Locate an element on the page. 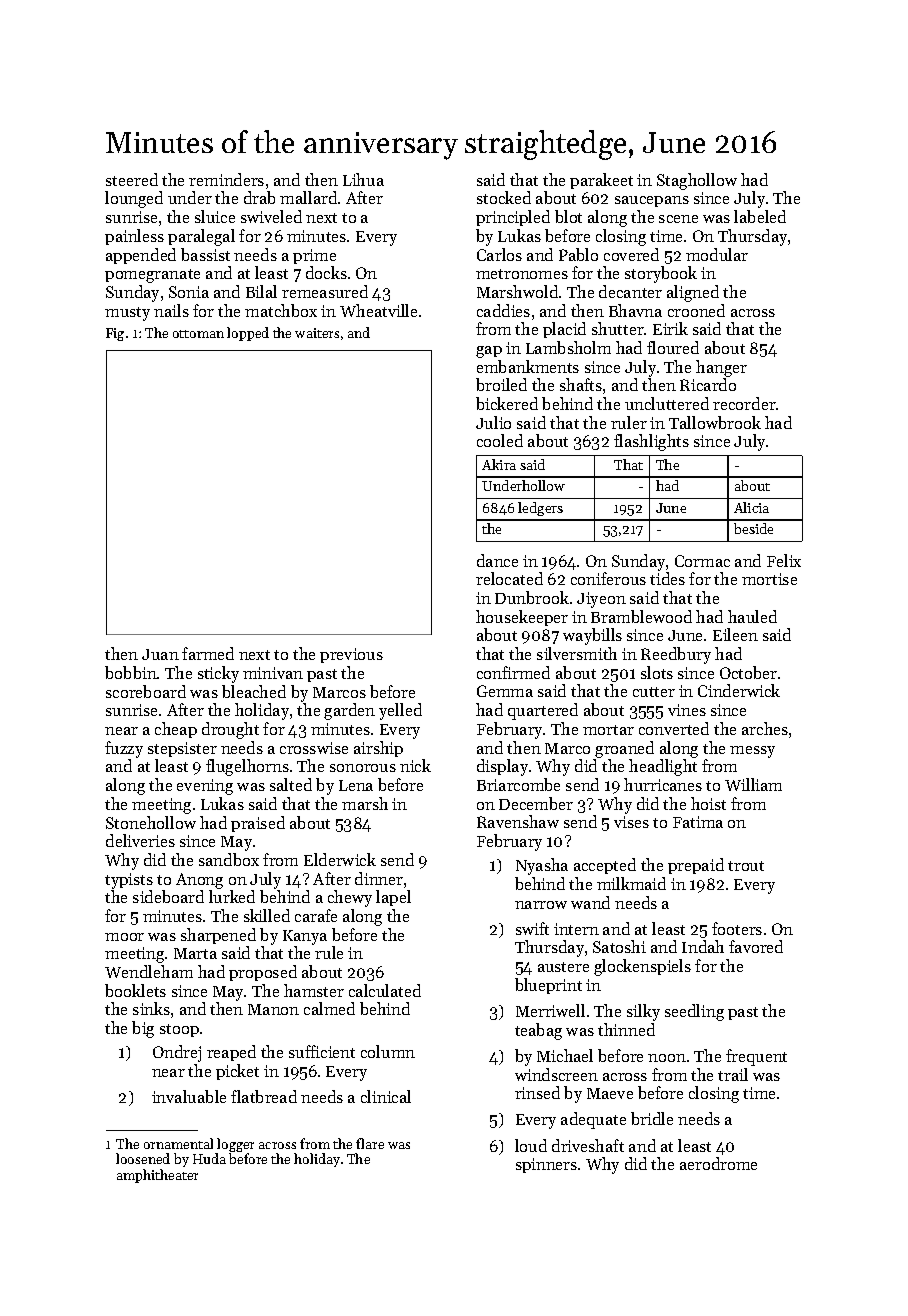 This page has height=1316, width=908. Fatima is located at coordinates (698, 822).
